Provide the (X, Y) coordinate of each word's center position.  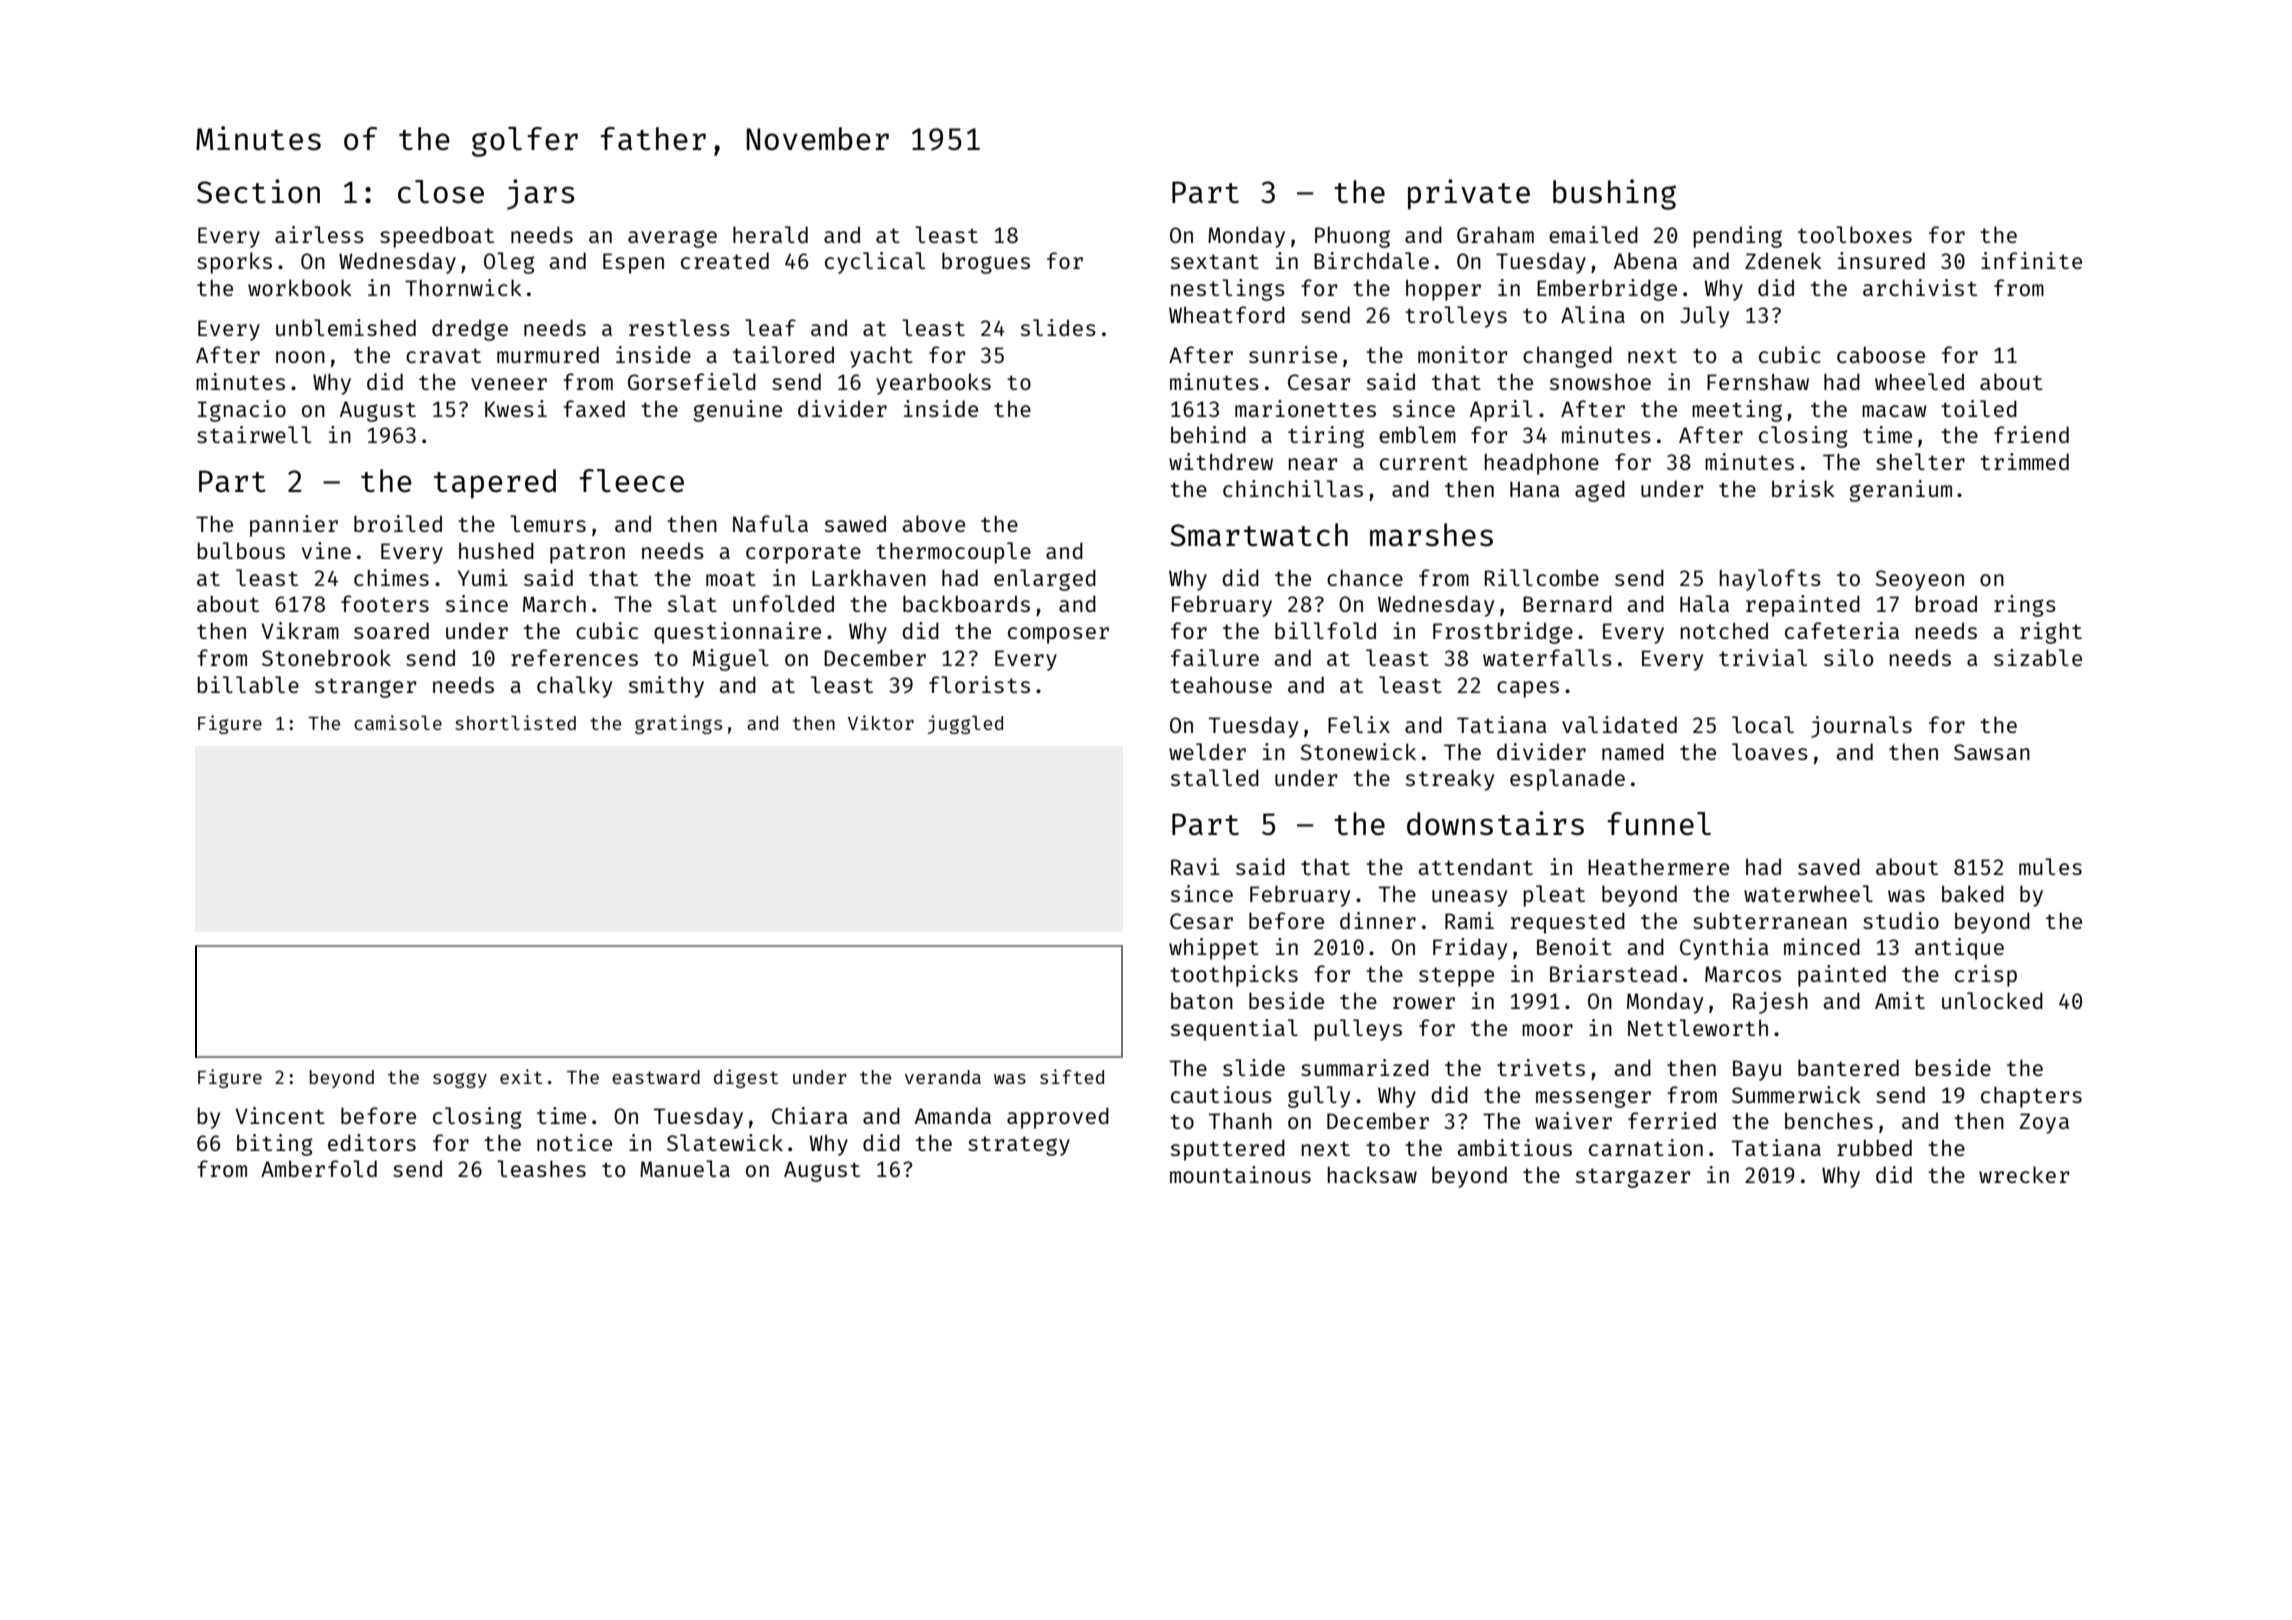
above (933, 523)
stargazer (1633, 1178)
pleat (1554, 896)
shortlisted (515, 722)
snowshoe (1600, 381)
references (574, 657)
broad (1946, 603)
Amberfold (319, 1168)
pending (1738, 237)
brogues (986, 263)
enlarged (1045, 580)
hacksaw (1372, 1174)
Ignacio (242, 411)
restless (679, 327)
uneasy (1469, 898)
